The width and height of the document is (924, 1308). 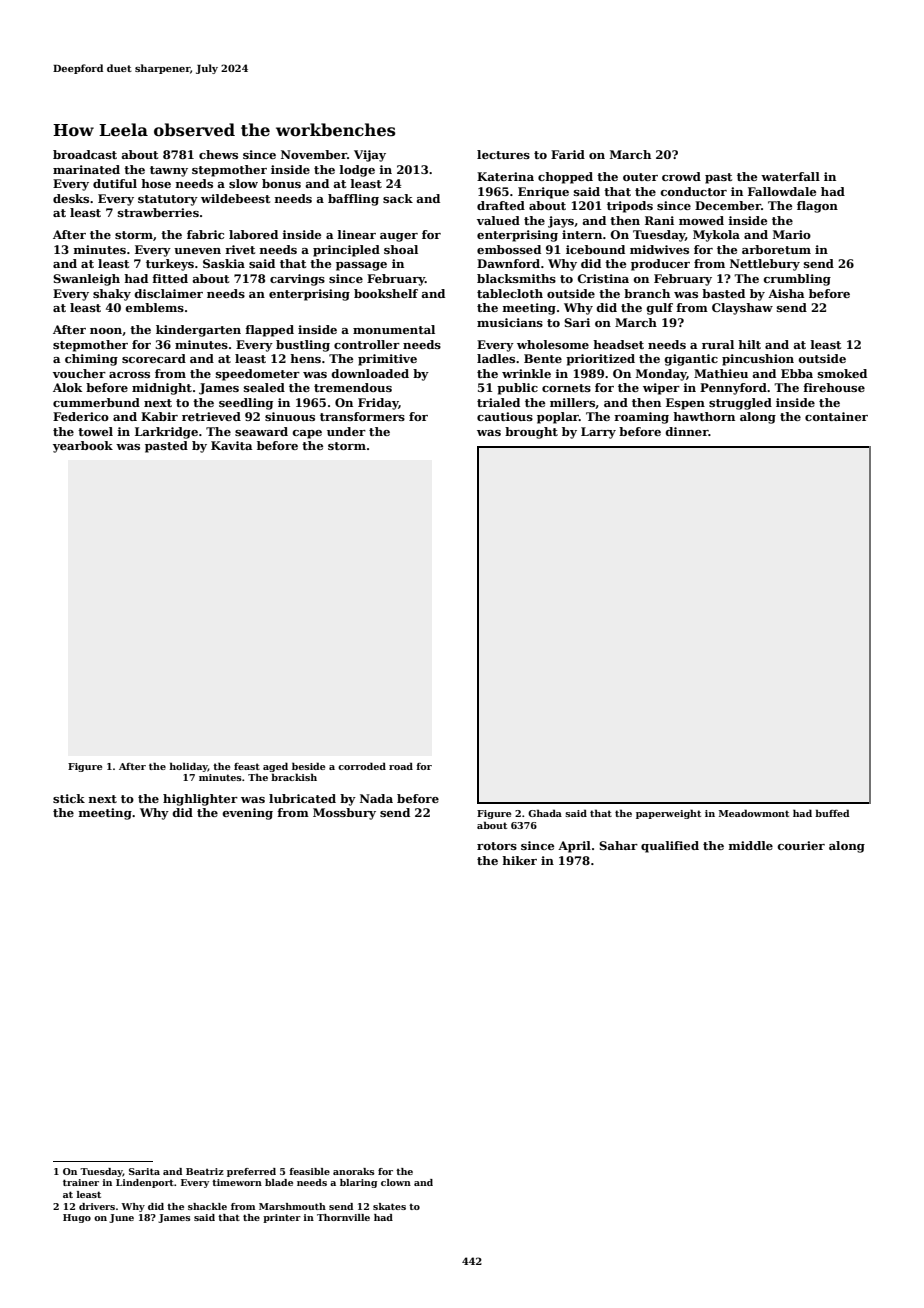 I want to click on Lindenport, so click(x=145, y=1183).
